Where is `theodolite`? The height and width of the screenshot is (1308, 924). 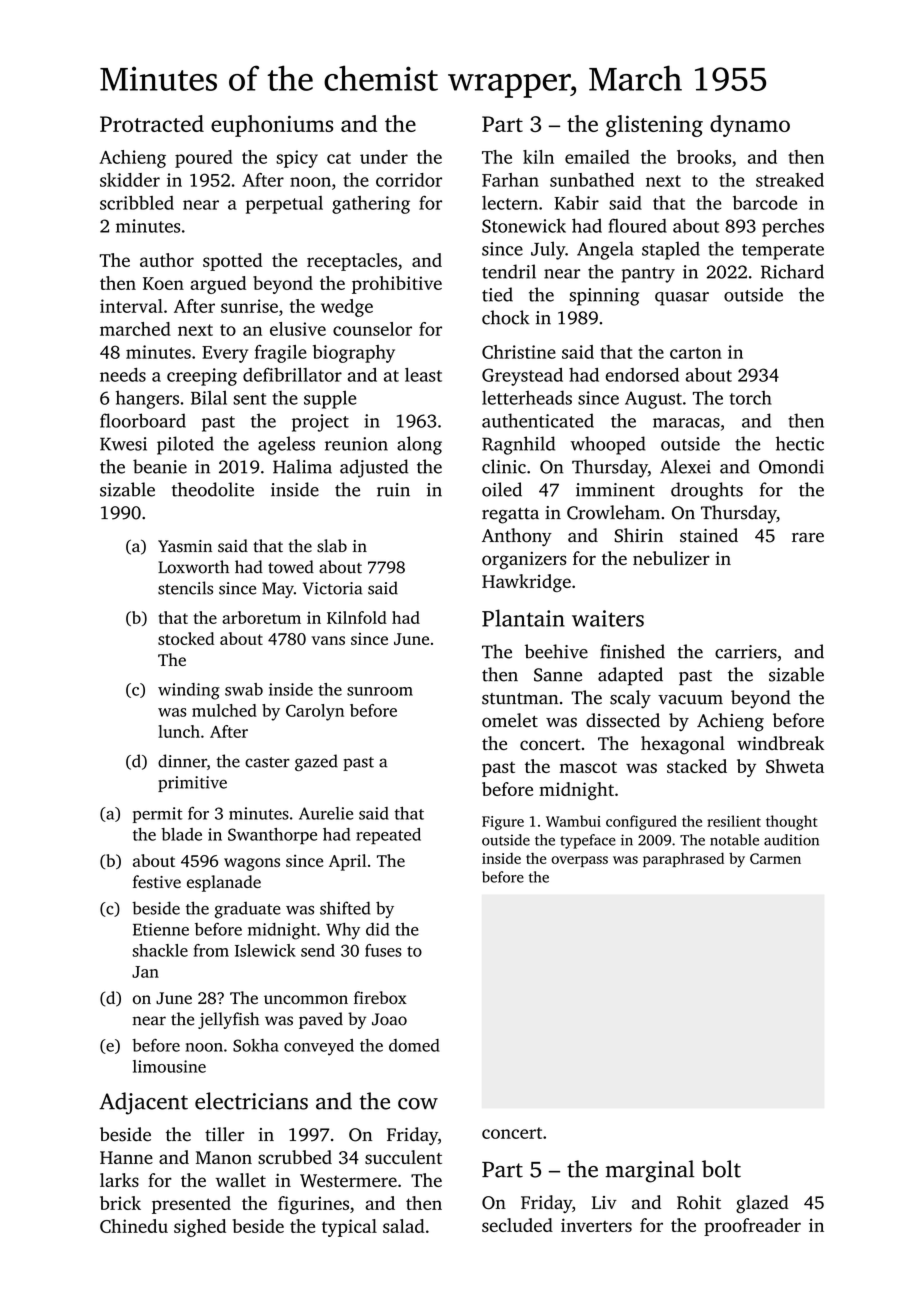 theodolite is located at coordinates (213, 489).
